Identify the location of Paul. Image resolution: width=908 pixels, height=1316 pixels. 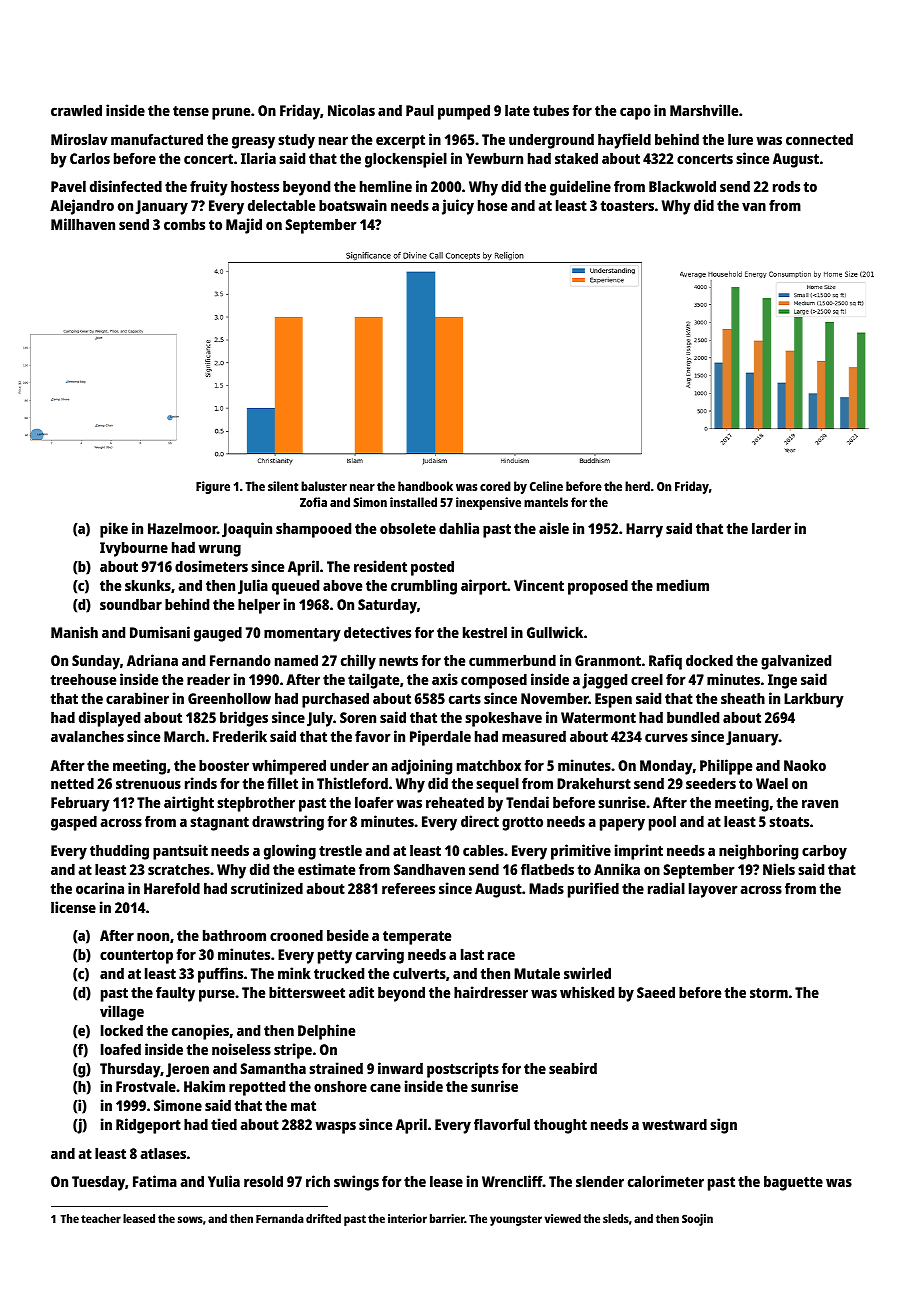
(420, 110).
